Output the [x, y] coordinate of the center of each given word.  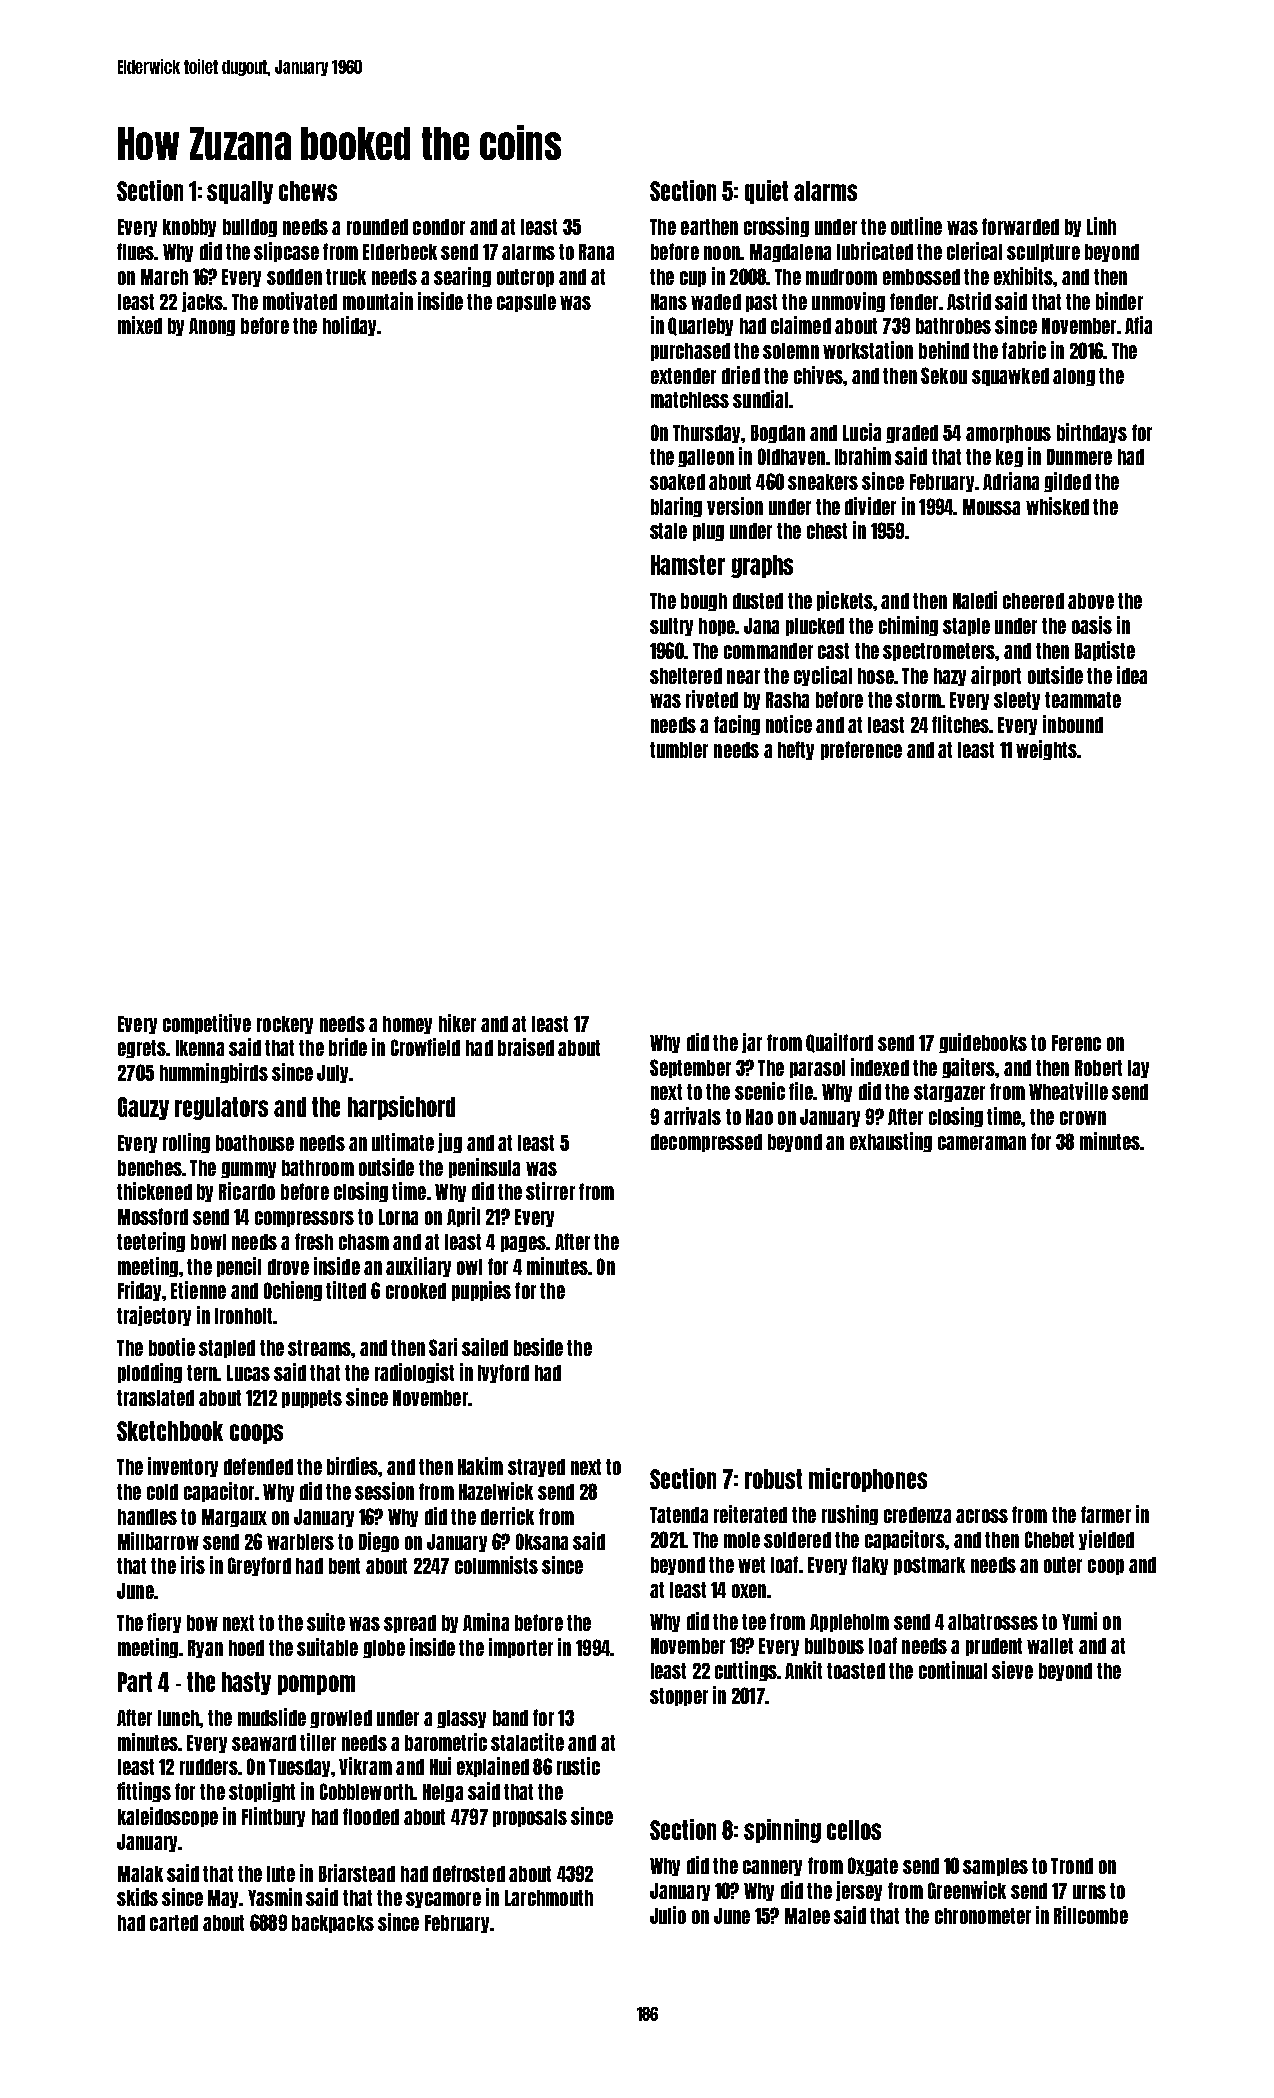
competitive [207, 1024]
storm [918, 700]
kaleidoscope [168, 1817]
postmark [929, 1566]
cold [162, 1492]
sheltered [686, 676]
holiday [349, 326]
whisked [1057, 506]
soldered [797, 1540]
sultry [671, 627]
